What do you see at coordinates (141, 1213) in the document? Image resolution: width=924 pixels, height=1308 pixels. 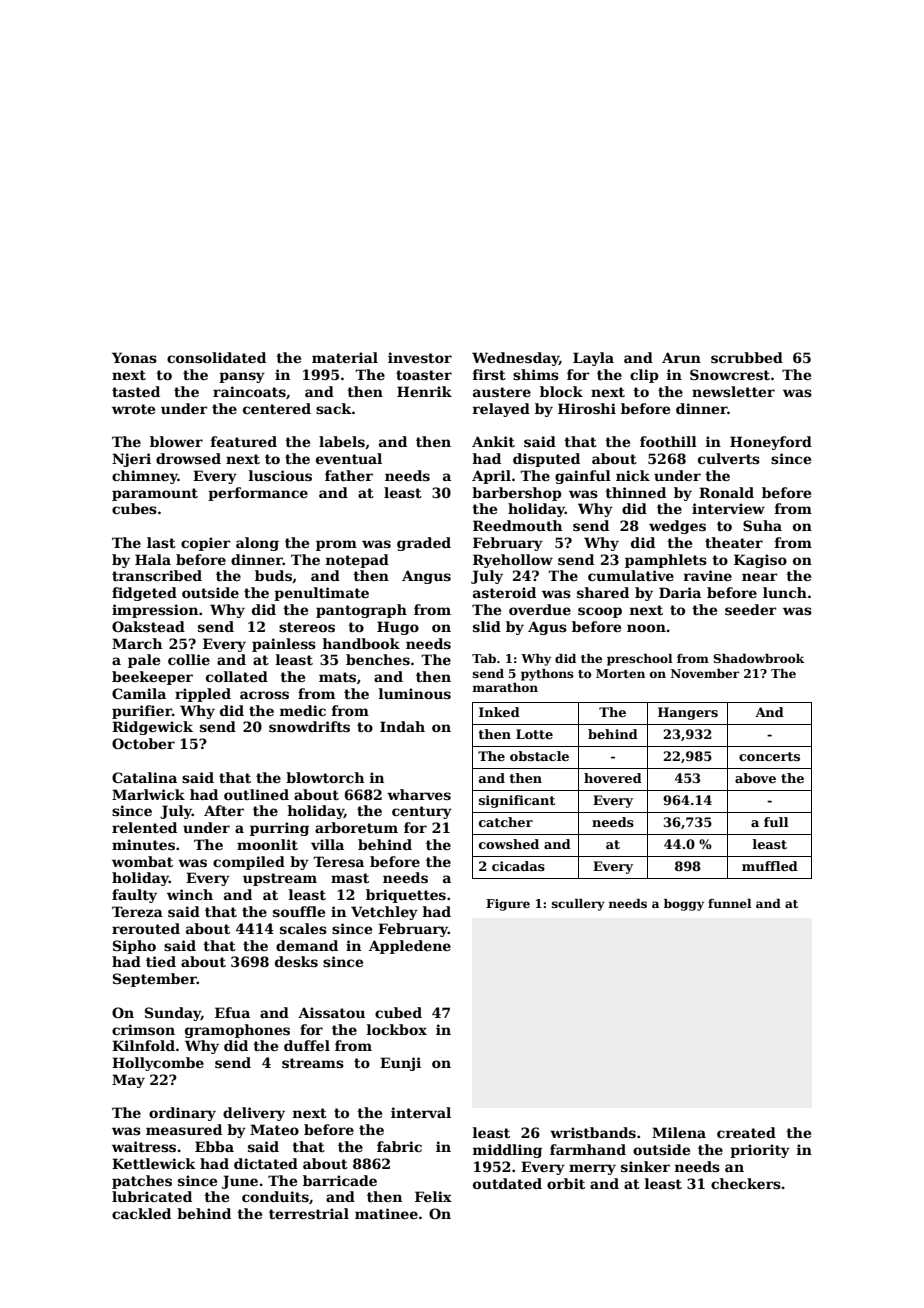 I see `cackled` at bounding box center [141, 1213].
